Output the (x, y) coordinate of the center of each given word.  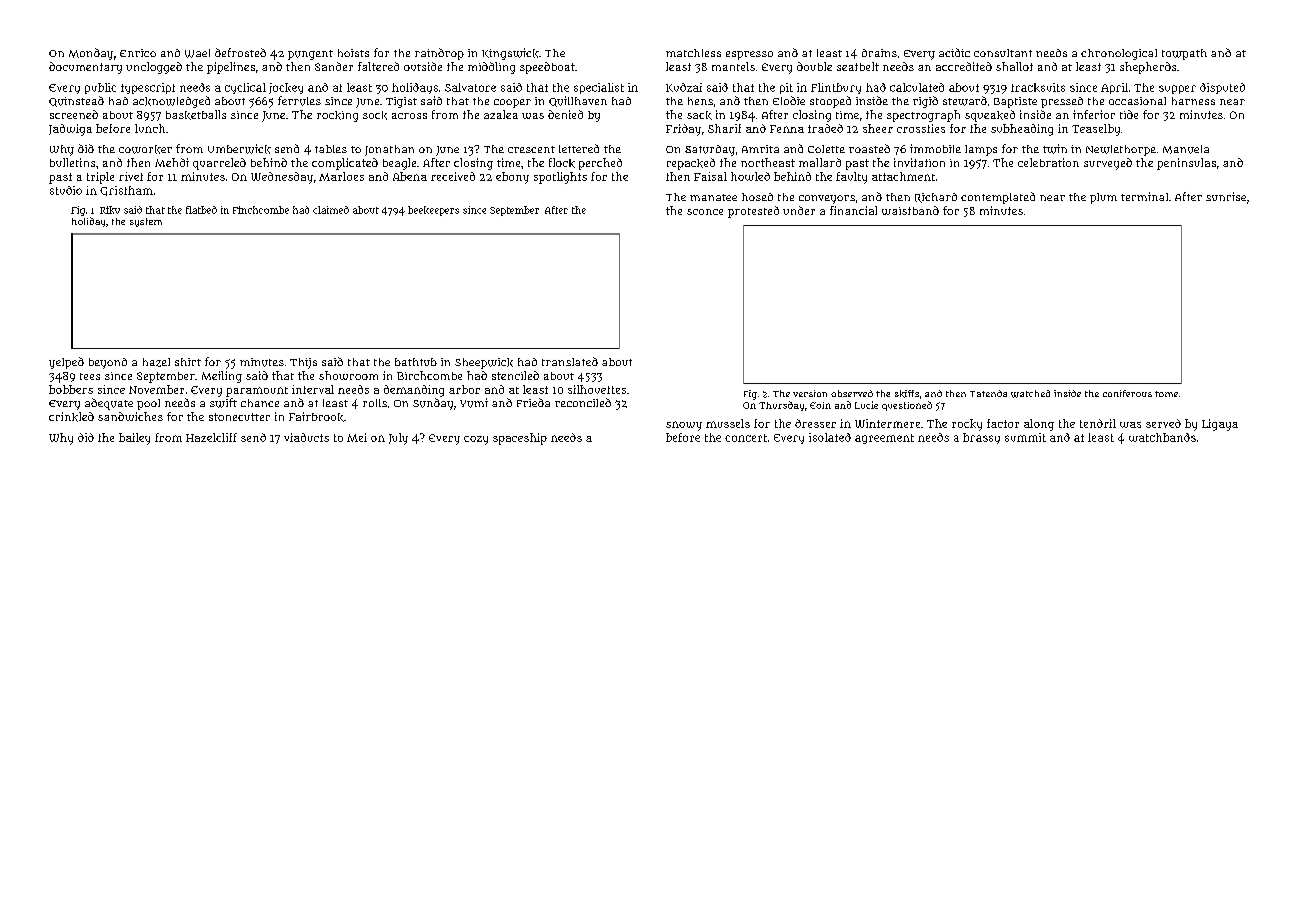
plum (1103, 198)
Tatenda (988, 393)
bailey (134, 439)
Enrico (138, 53)
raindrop (439, 54)
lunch (150, 128)
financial (853, 210)
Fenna (787, 129)
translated (570, 361)
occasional (1137, 101)
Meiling (222, 377)
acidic (954, 52)
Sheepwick (484, 363)
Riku (110, 210)
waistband (910, 210)
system (146, 222)
